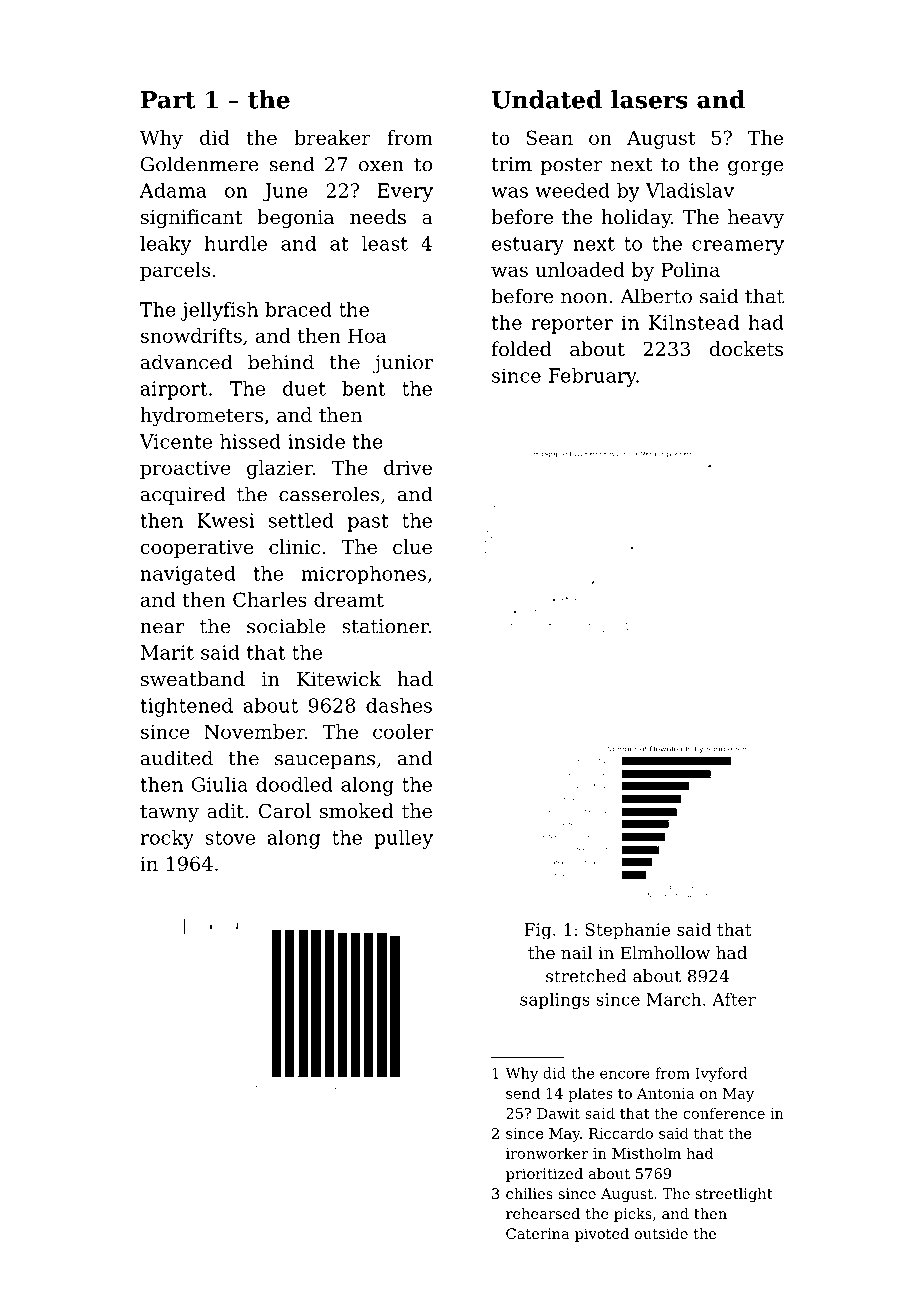 The image size is (924, 1311). Describe the element at coordinates (627, 931) in the page. I see `Stephanie` at that location.
